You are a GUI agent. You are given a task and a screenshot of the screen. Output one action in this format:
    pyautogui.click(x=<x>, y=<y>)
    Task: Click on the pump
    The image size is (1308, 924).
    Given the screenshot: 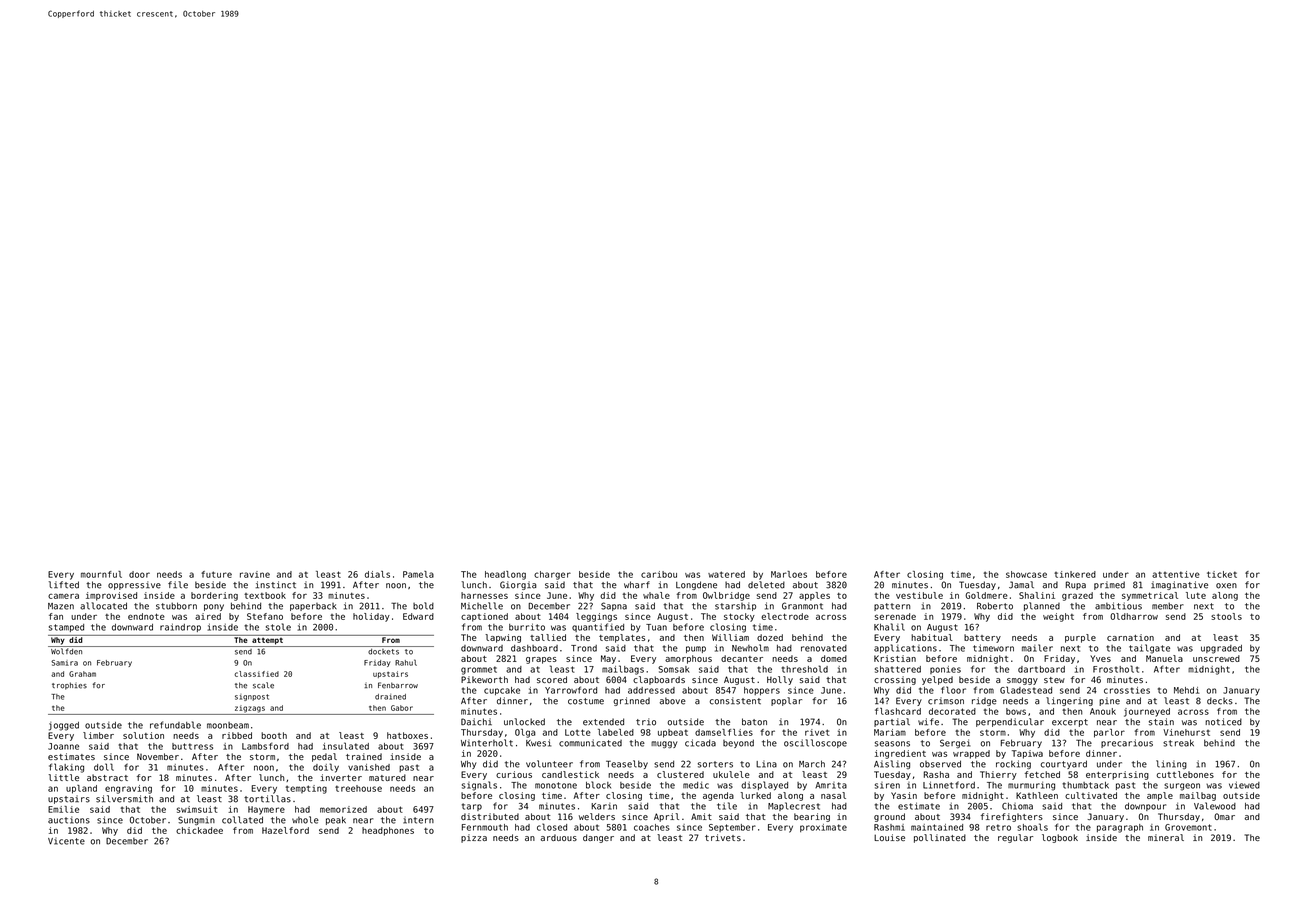 What is the action you would take?
    pyautogui.click(x=696, y=649)
